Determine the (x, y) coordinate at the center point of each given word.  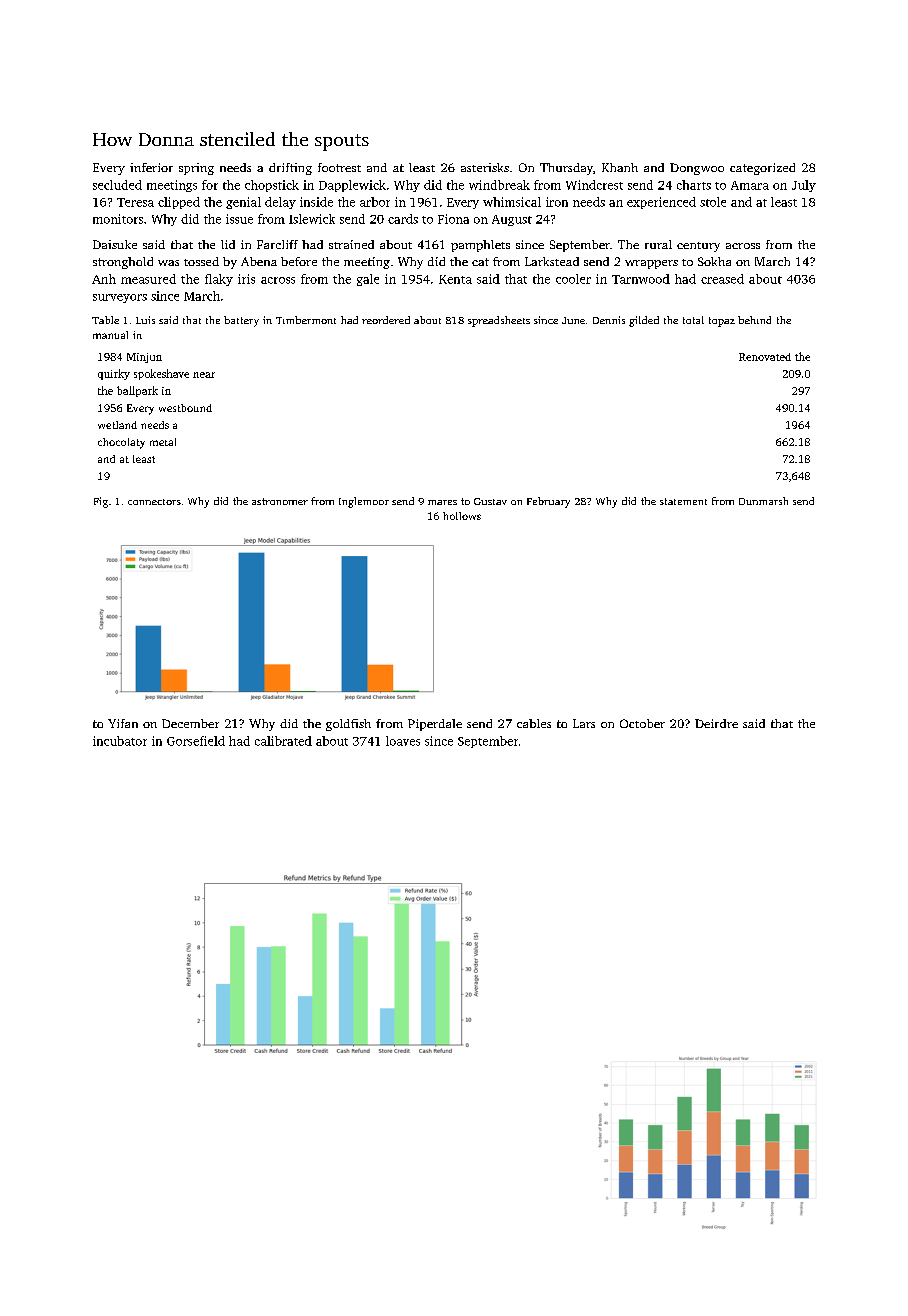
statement (683, 501)
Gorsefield (196, 741)
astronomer (280, 501)
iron (557, 202)
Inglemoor (364, 502)
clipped (179, 203)
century (698, 247)
